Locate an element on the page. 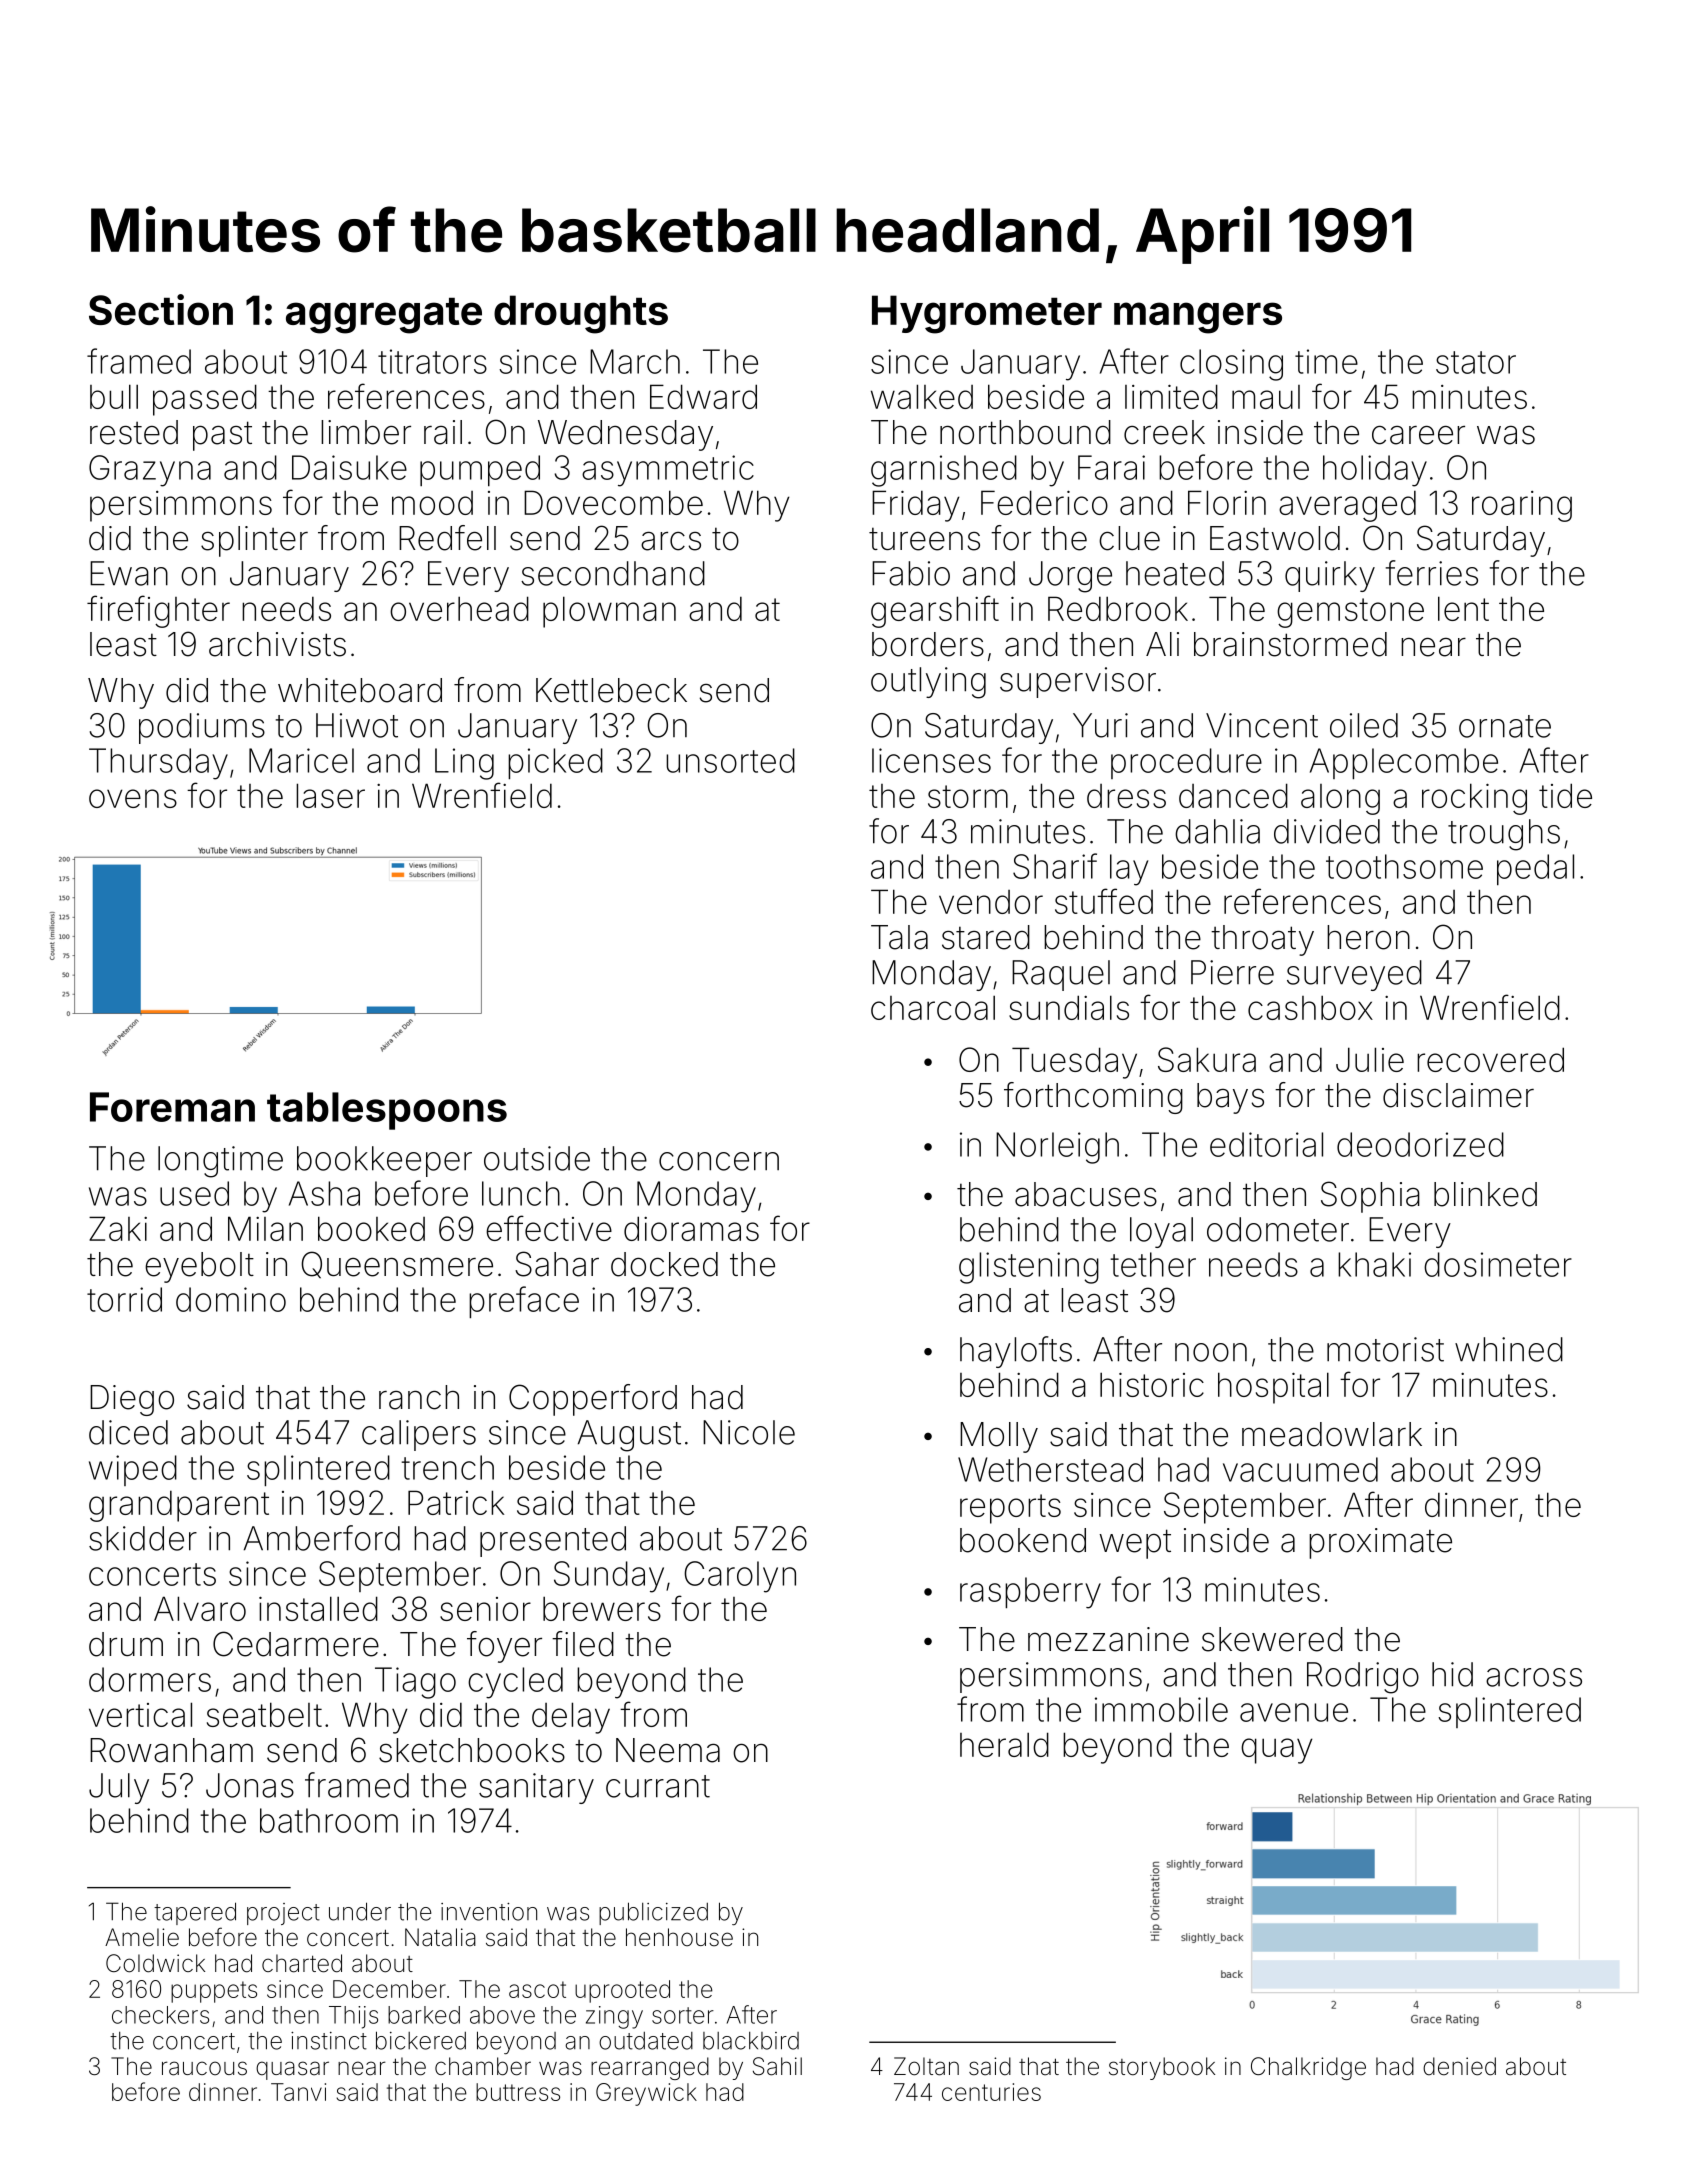 Image resolution: width=1683 pixels, height=2178 pixels. Section is located at coordinates (161, 309).
